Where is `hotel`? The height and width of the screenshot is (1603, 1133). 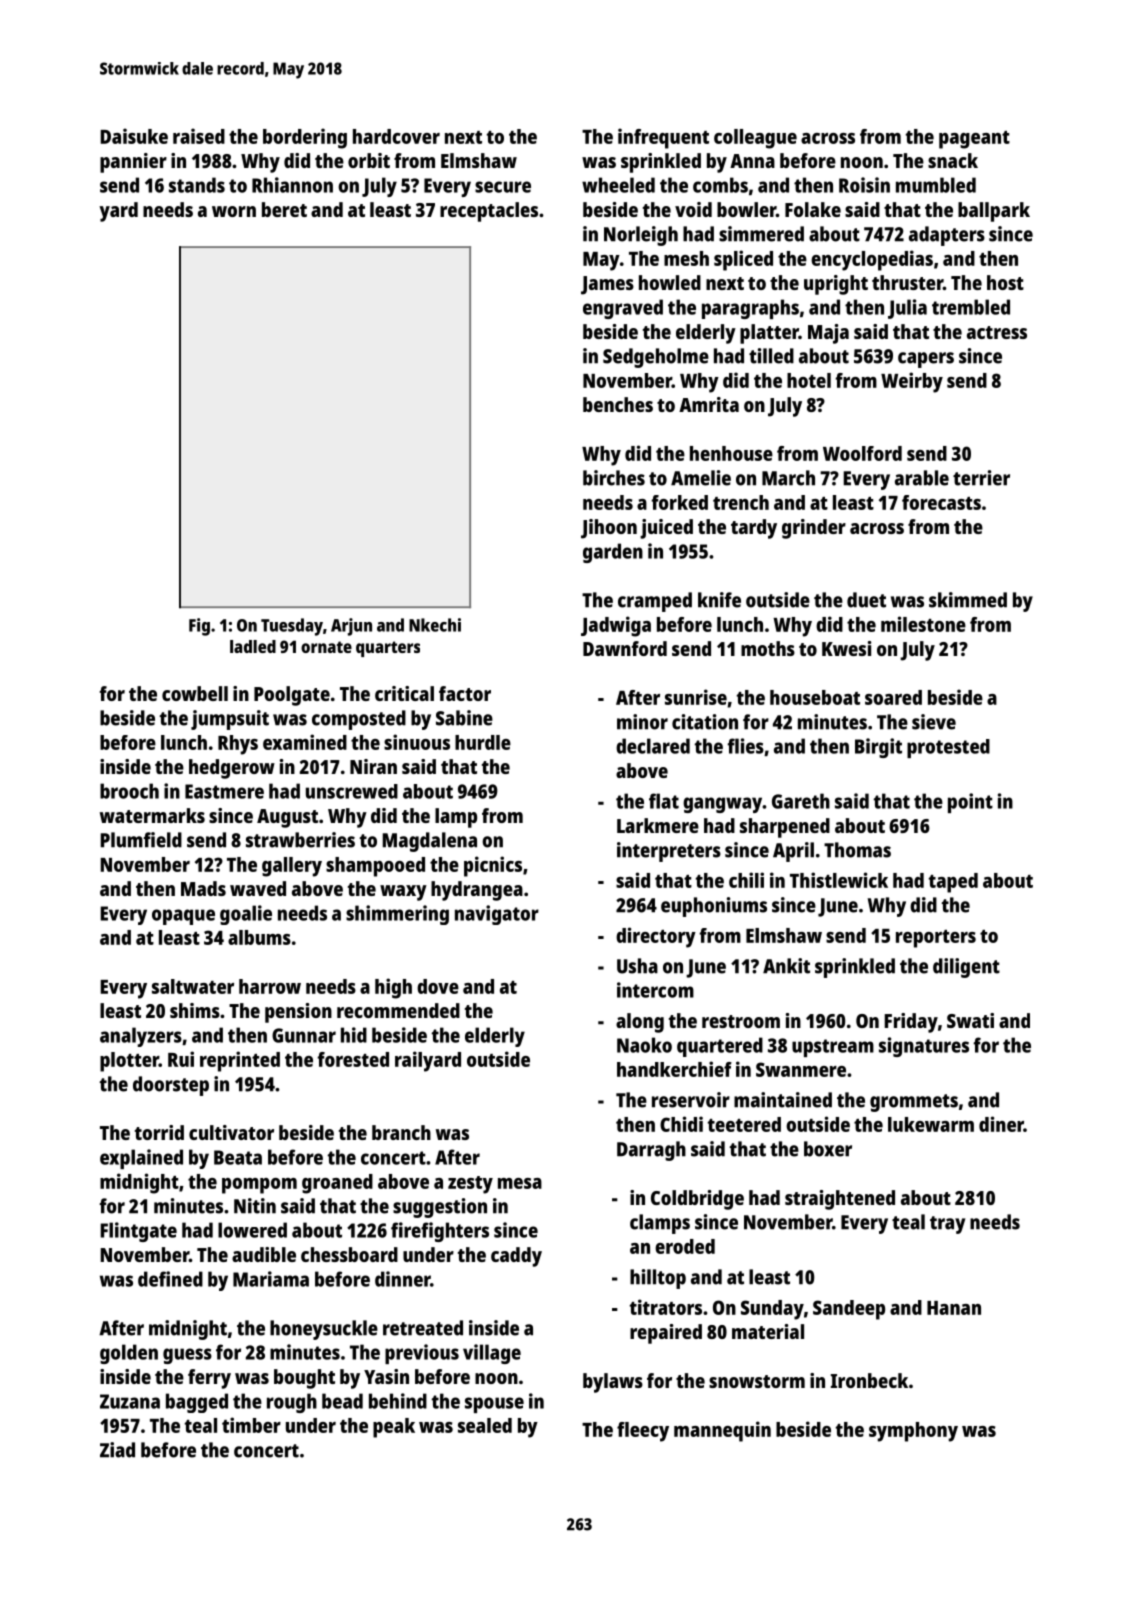
hotel is located at coordinates (809, 380).
